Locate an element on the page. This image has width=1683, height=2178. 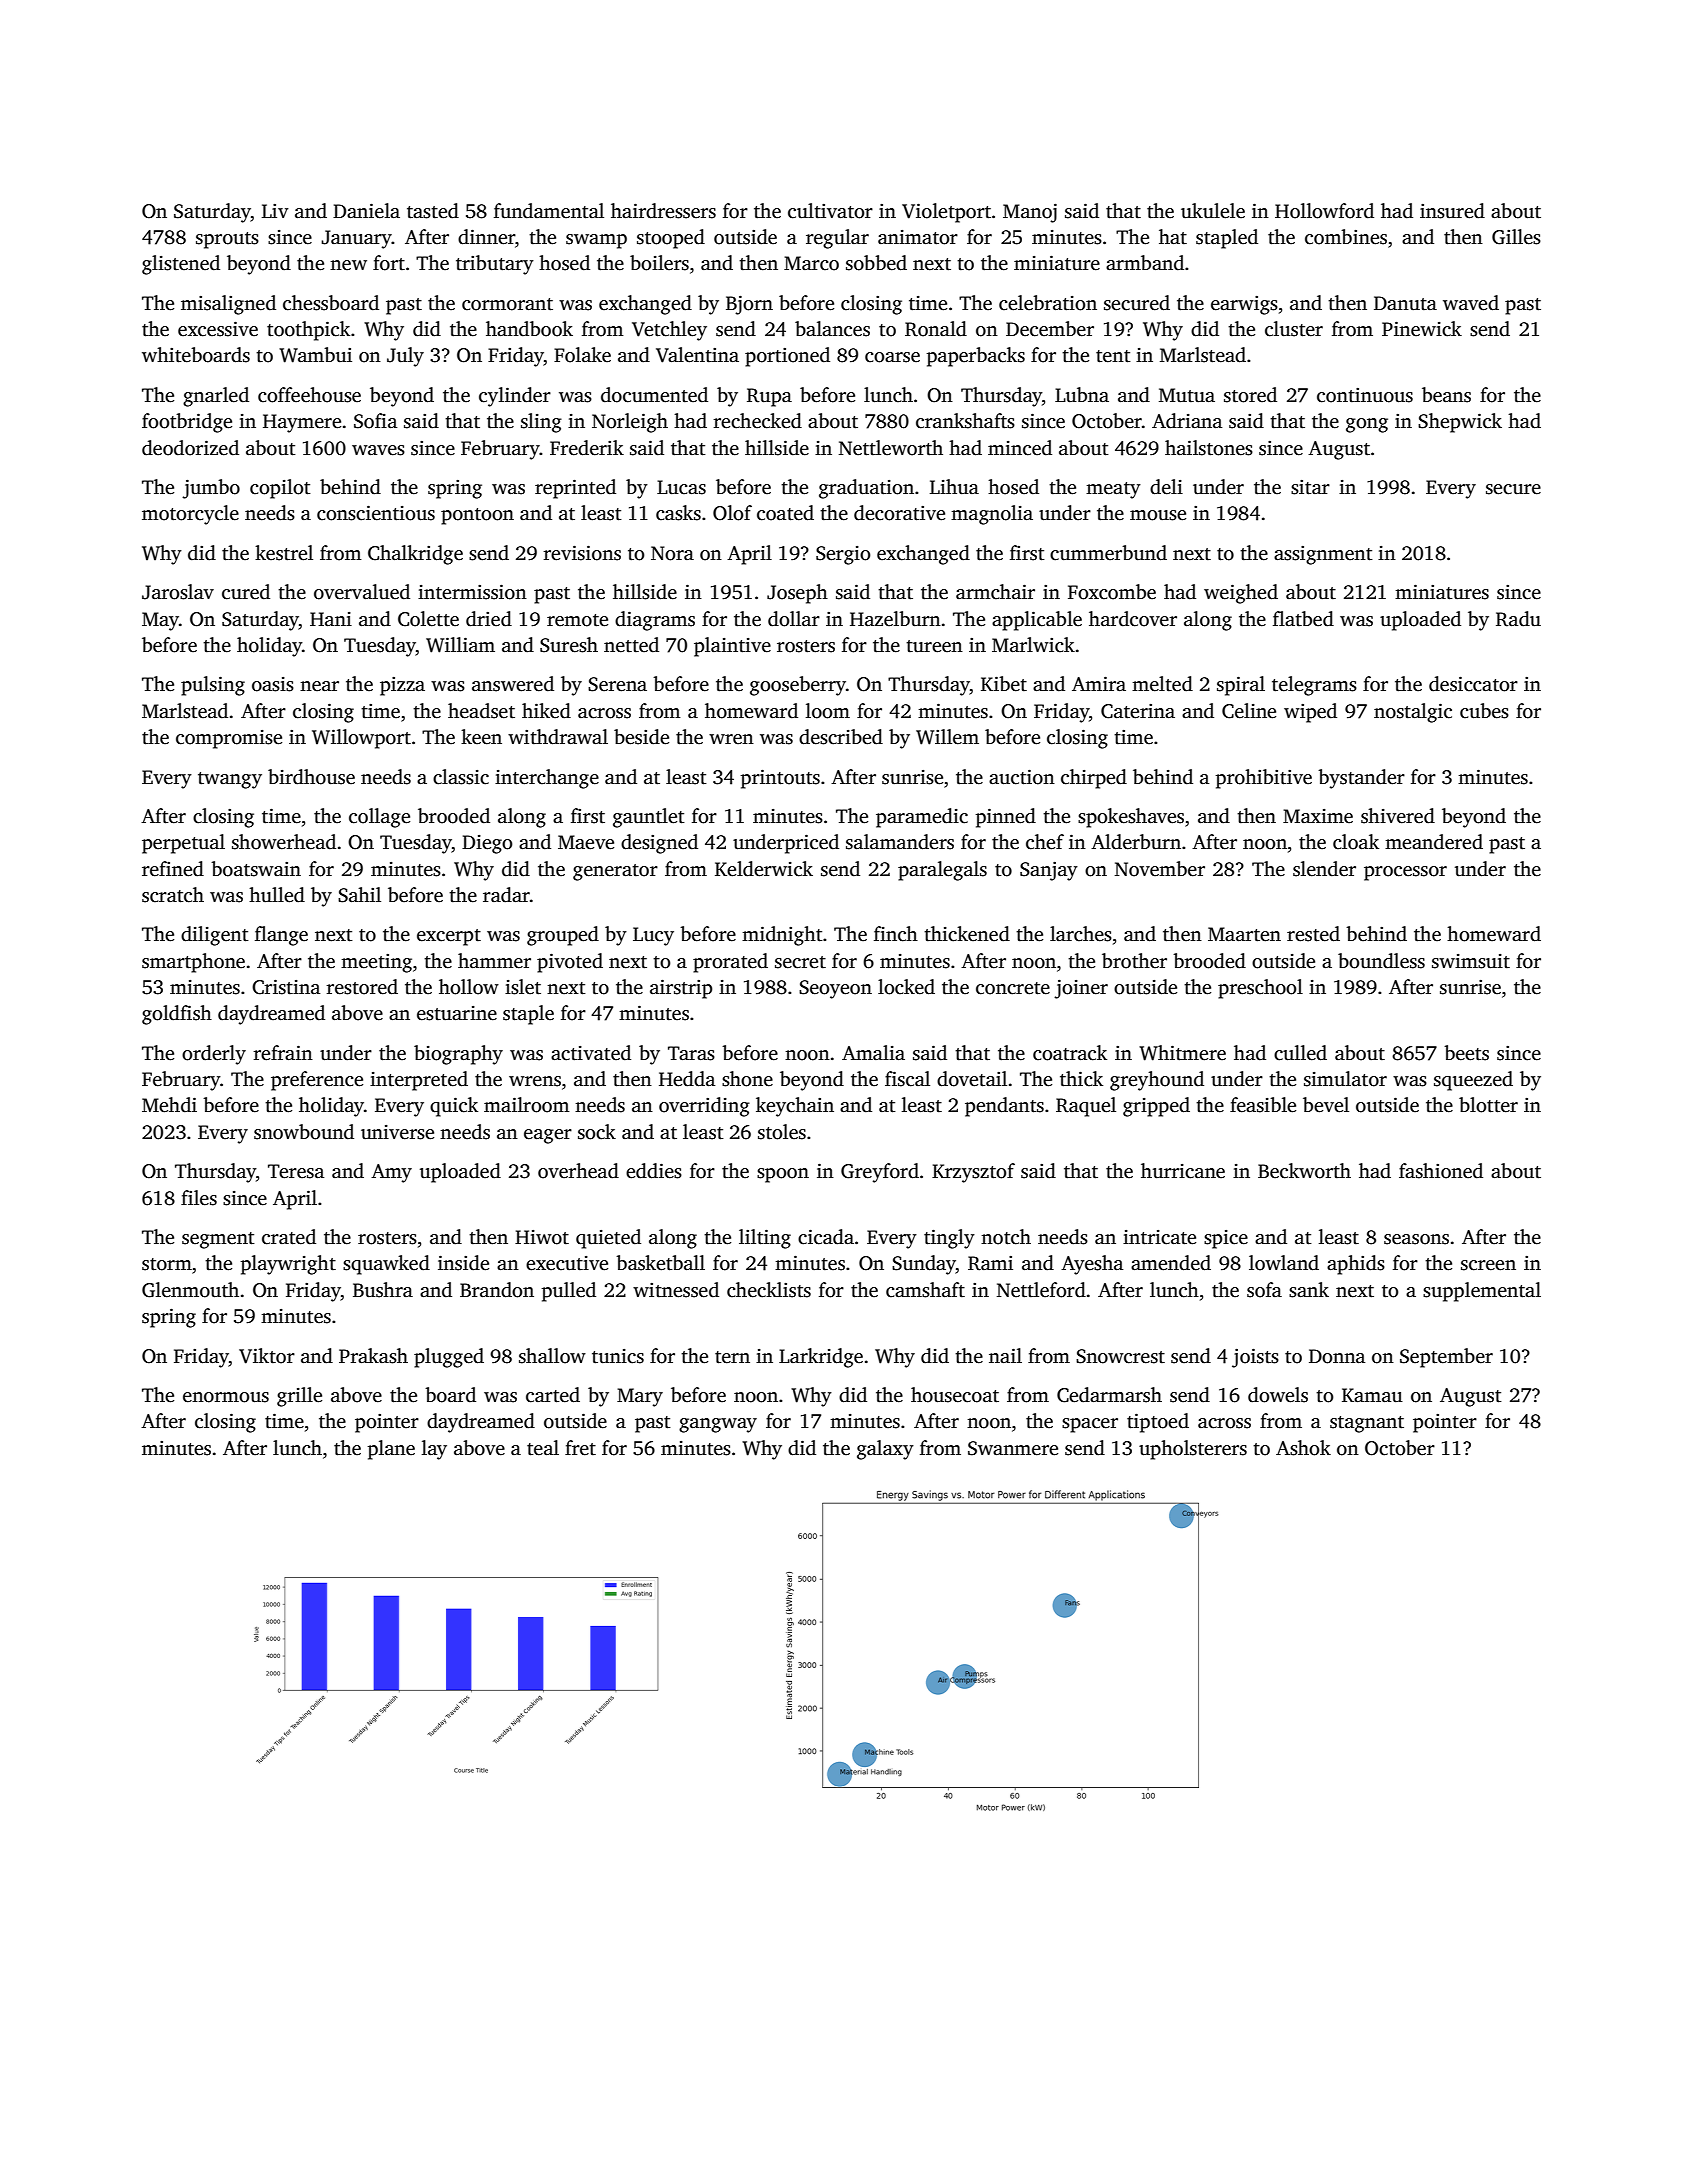
footbridge is located at coordinates (187, 423).
